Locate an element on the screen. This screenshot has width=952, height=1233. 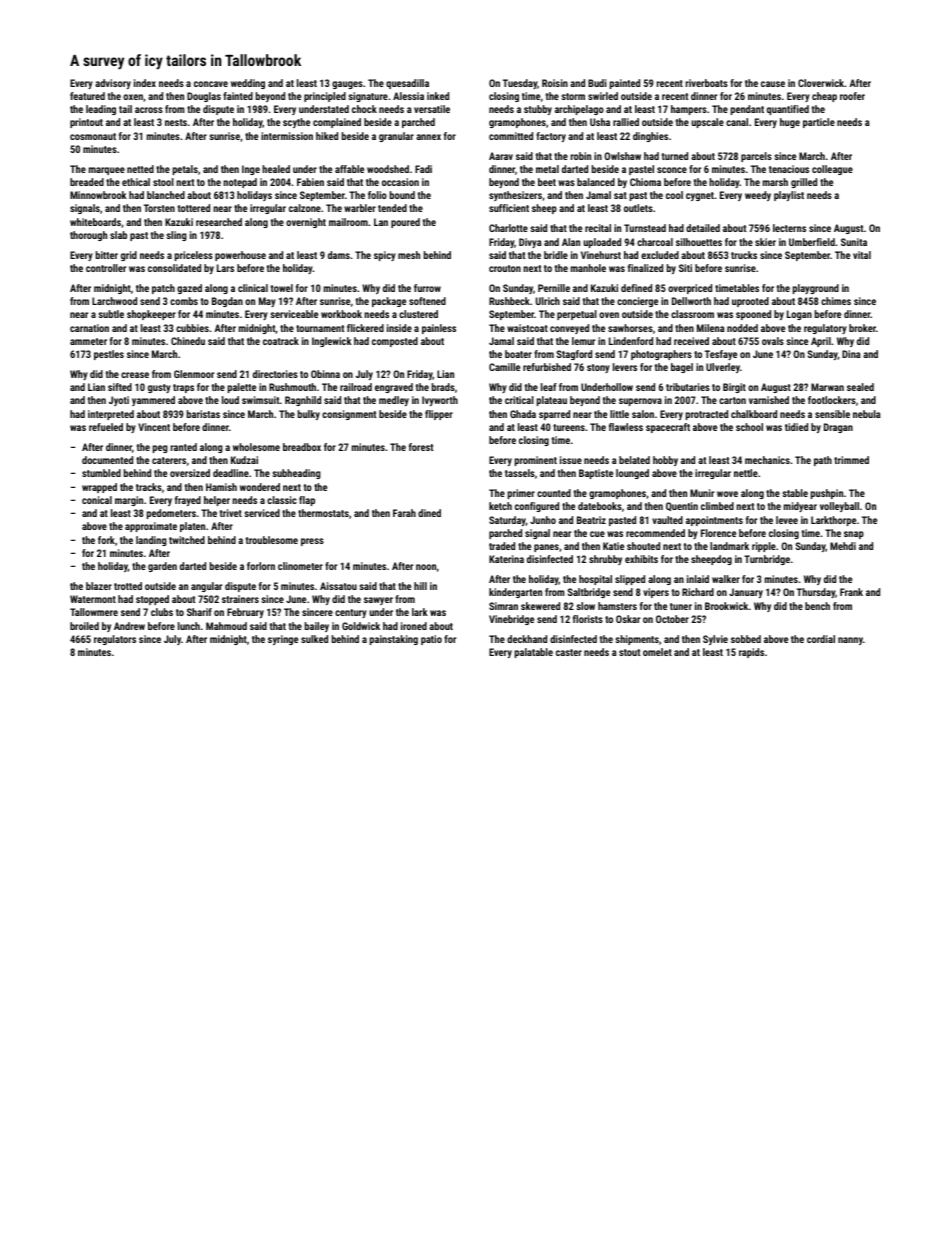
Vincent is located at coordinates (154, 427).
